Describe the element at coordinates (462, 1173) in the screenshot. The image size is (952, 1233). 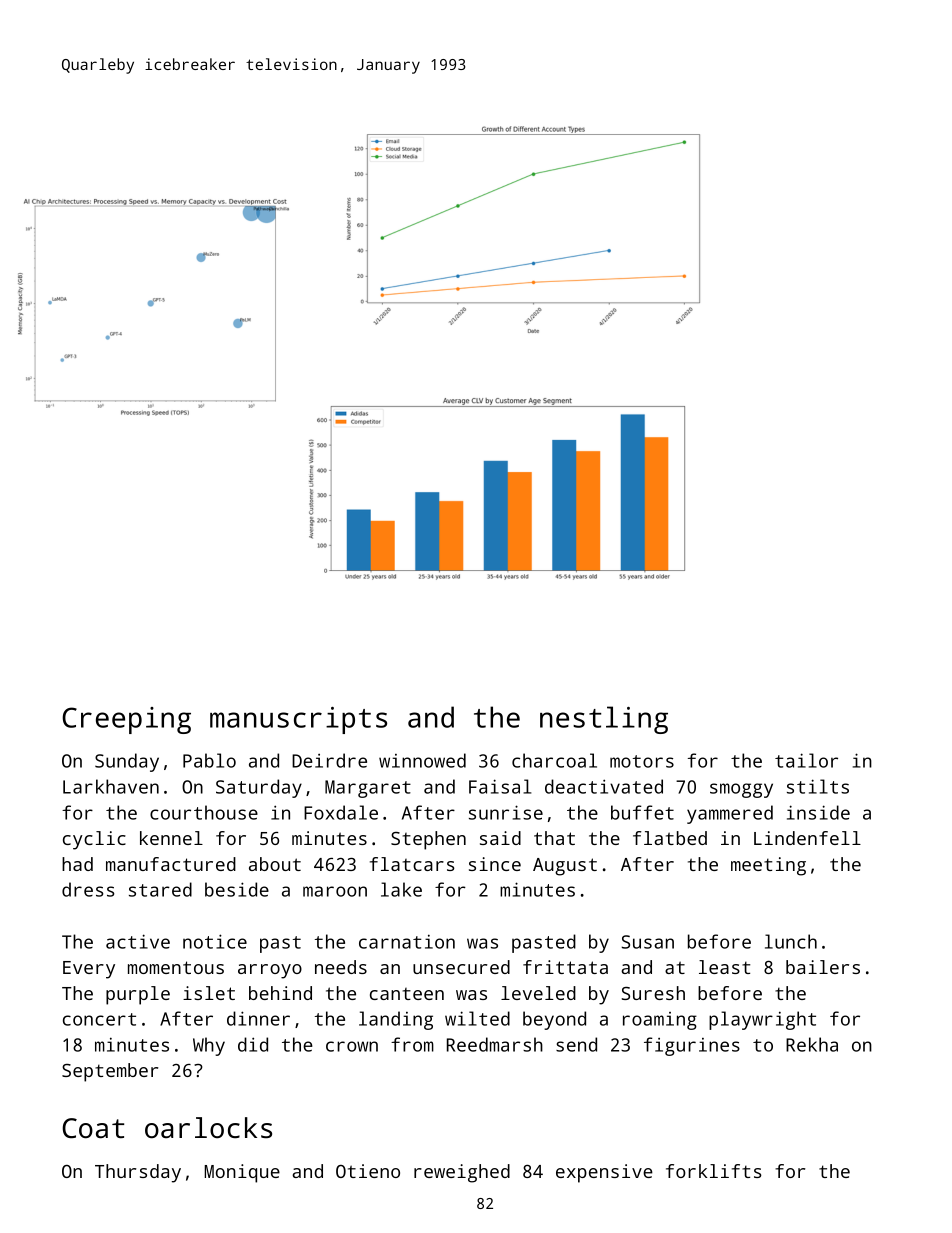
I see `reweighed` at that location.
